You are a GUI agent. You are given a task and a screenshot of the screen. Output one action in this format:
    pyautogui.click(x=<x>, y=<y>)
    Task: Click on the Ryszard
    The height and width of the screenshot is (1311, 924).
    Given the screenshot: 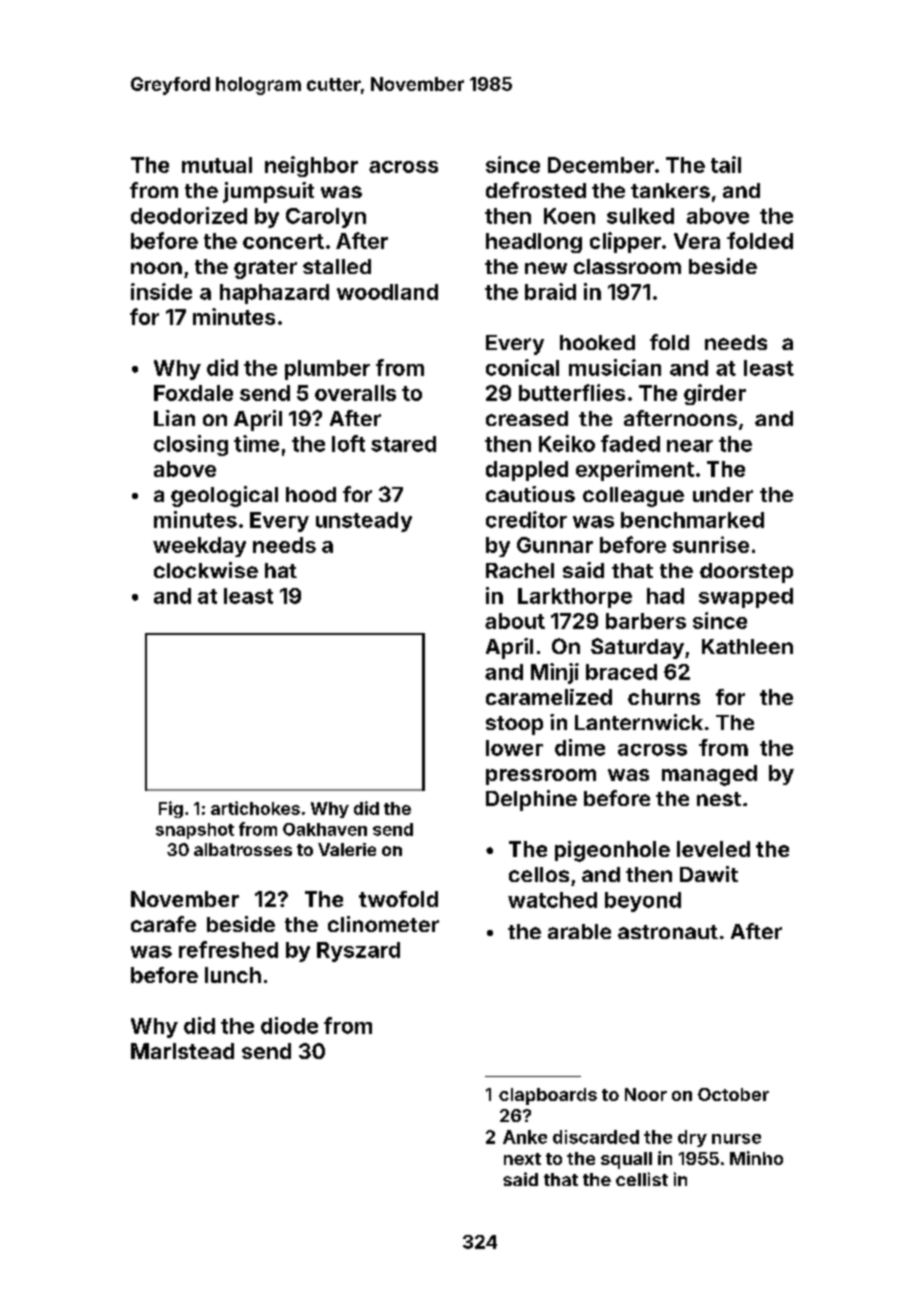 What is the action you would take?
    pyautogui.click(x=358, y=952)
